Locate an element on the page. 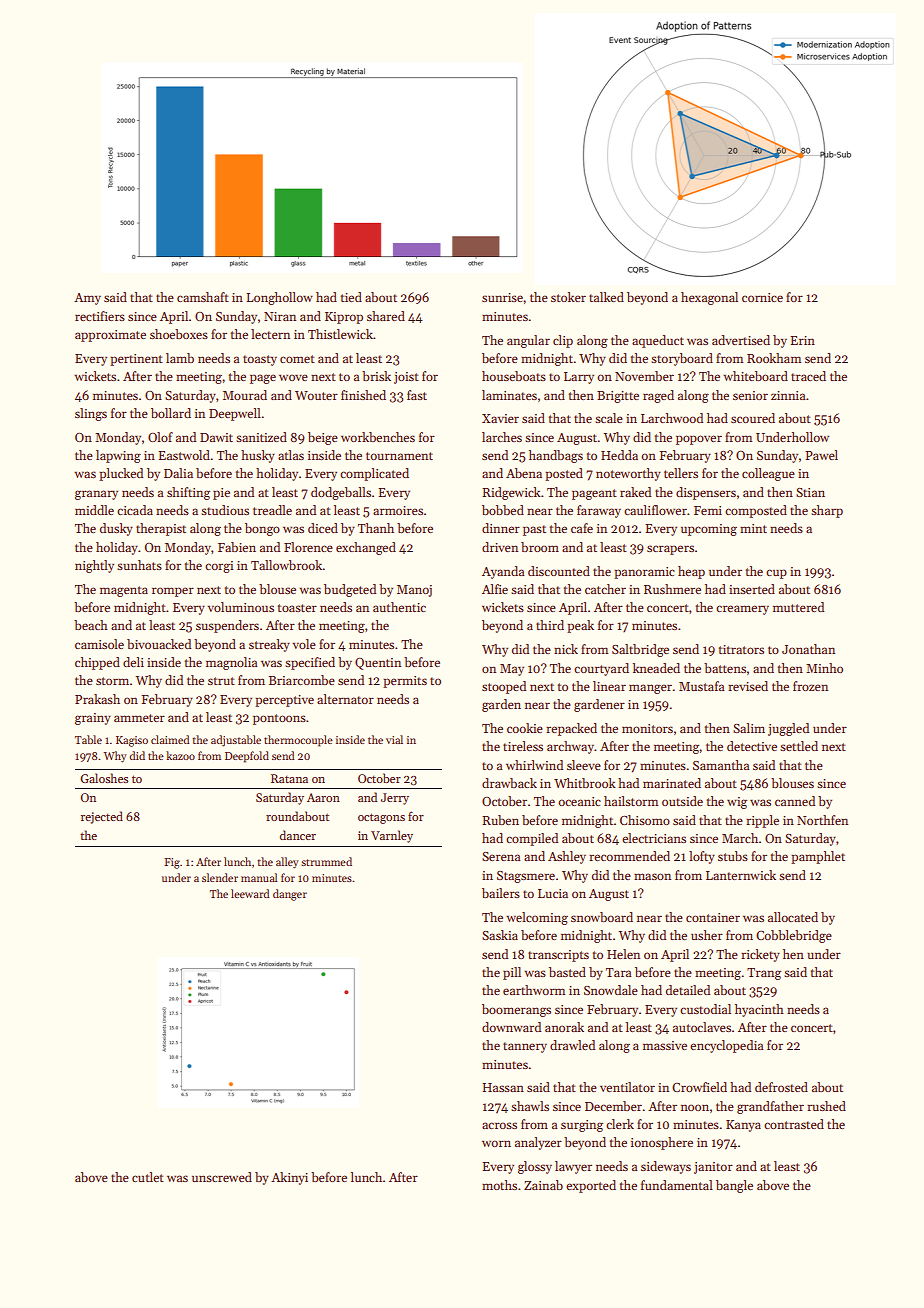  Snowdale is located at coordinates (611, 990).
